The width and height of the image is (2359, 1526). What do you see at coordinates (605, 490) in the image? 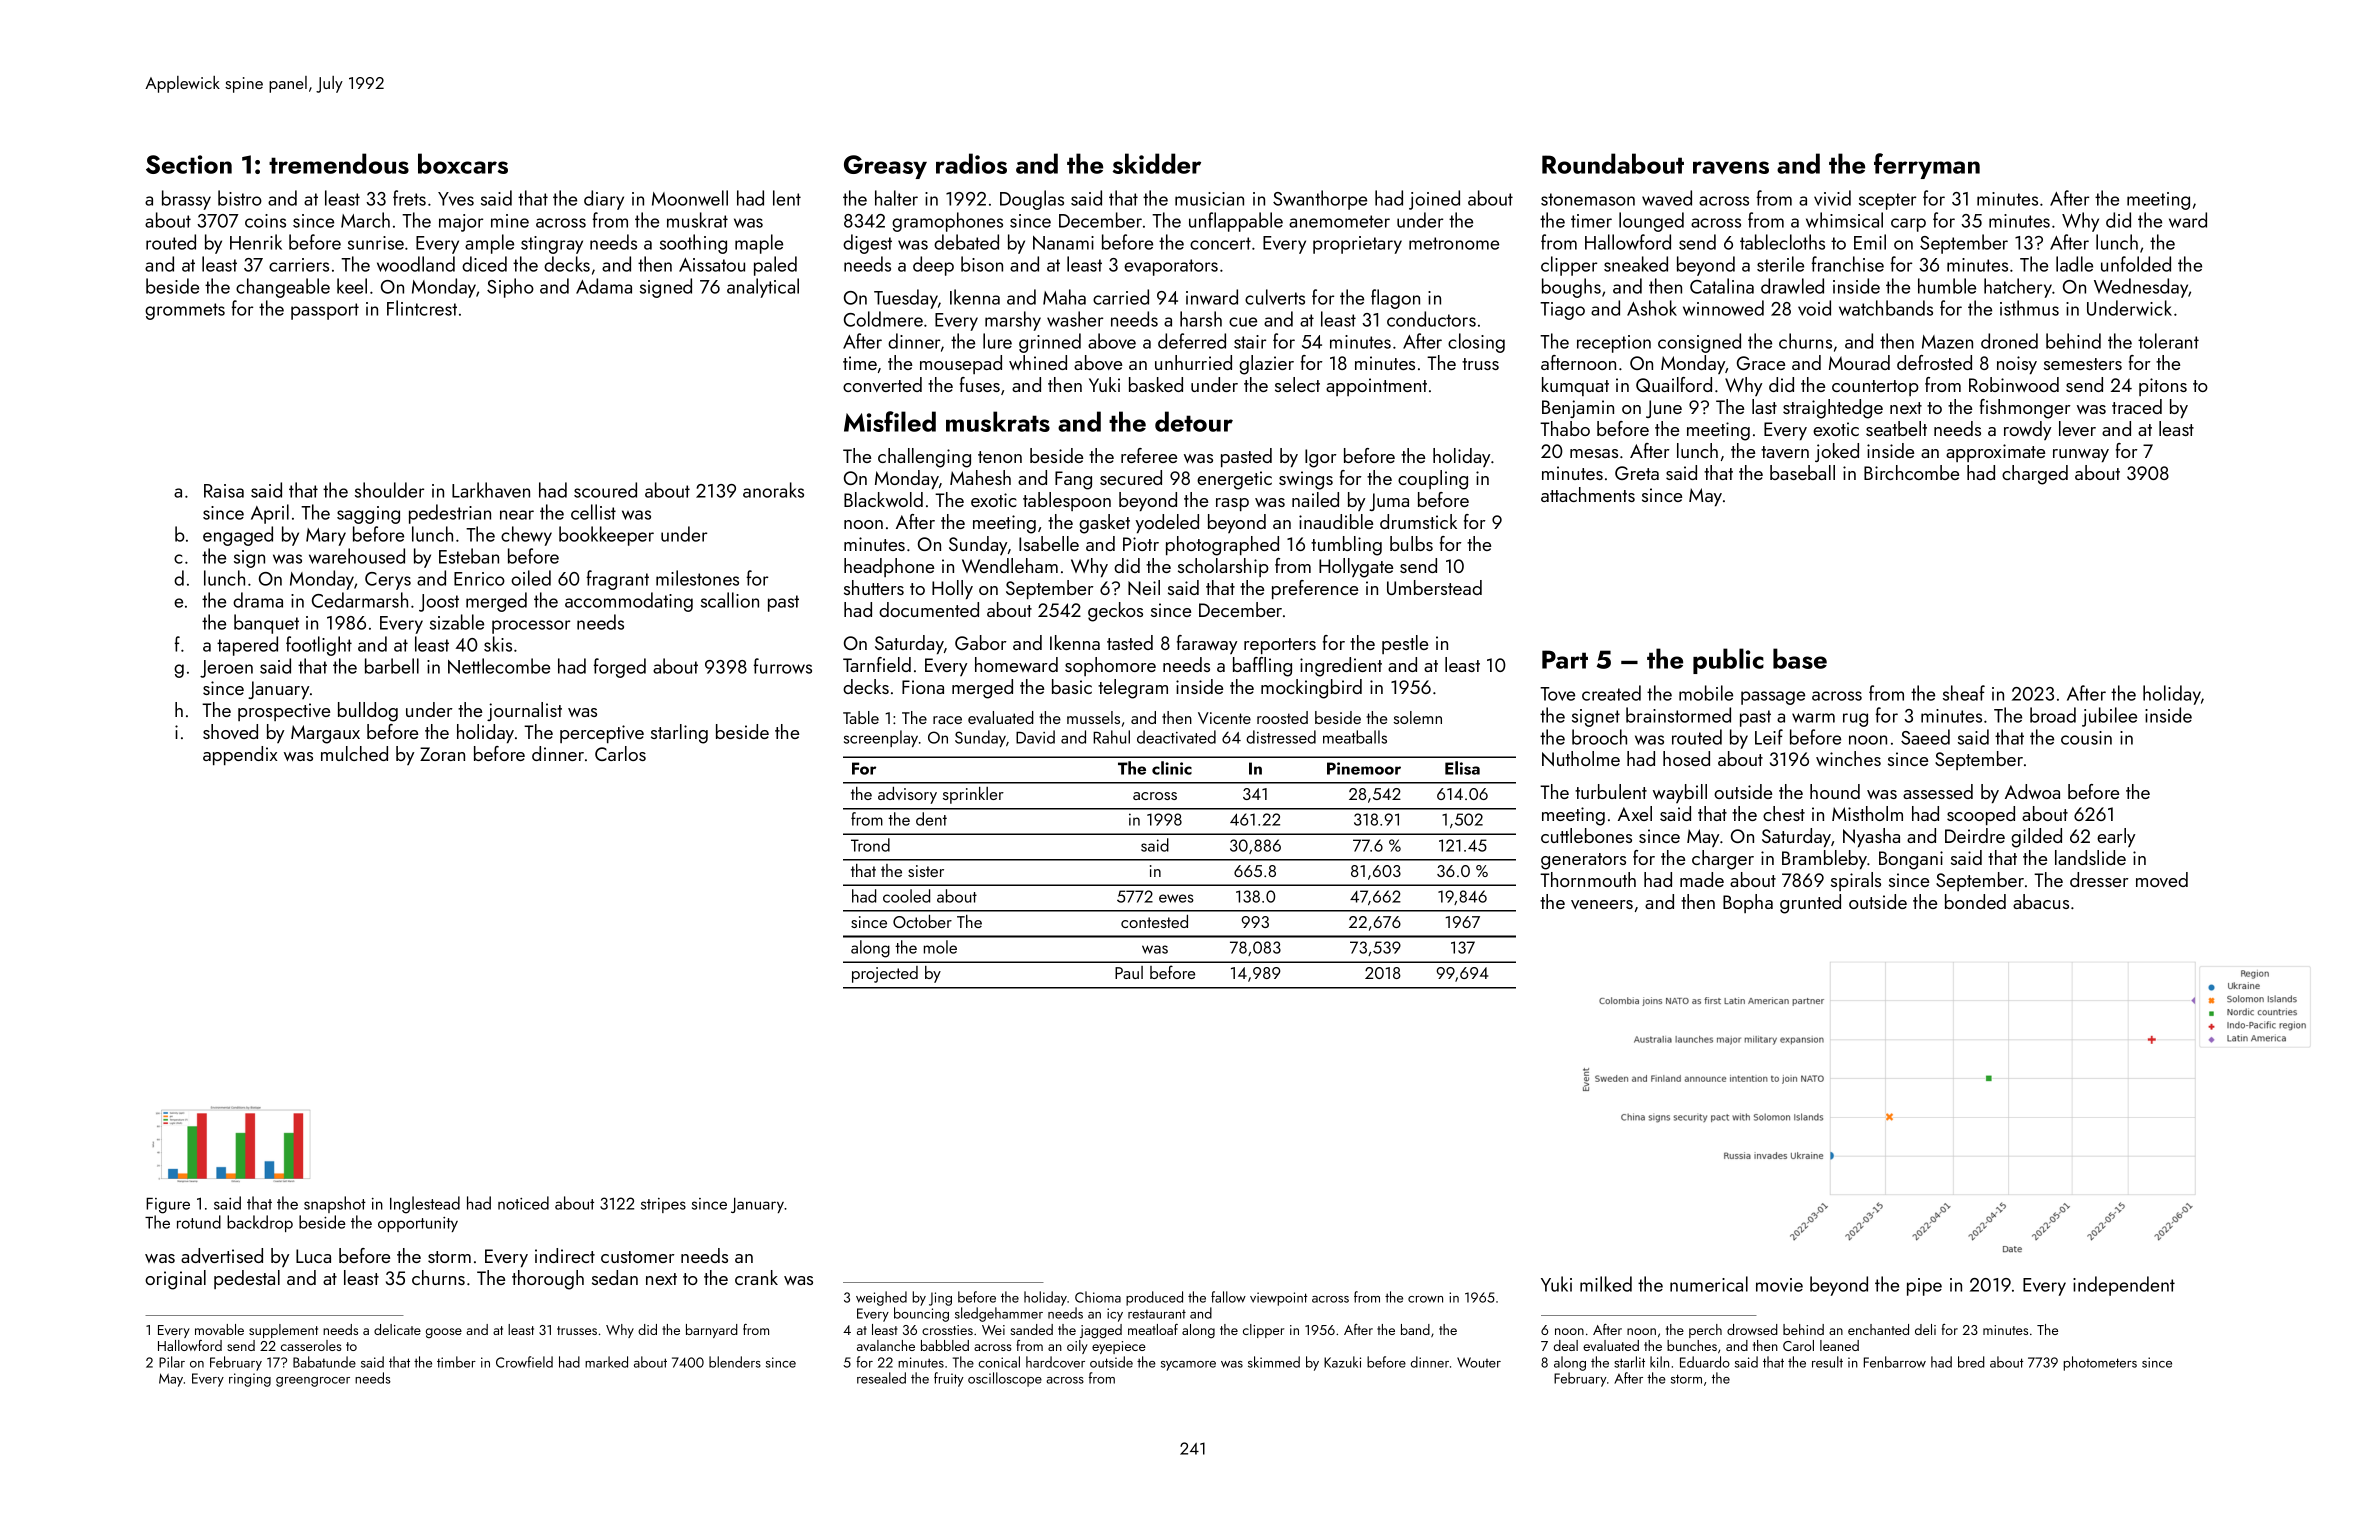
I see `scoured` at bounding box center [605, 490].
